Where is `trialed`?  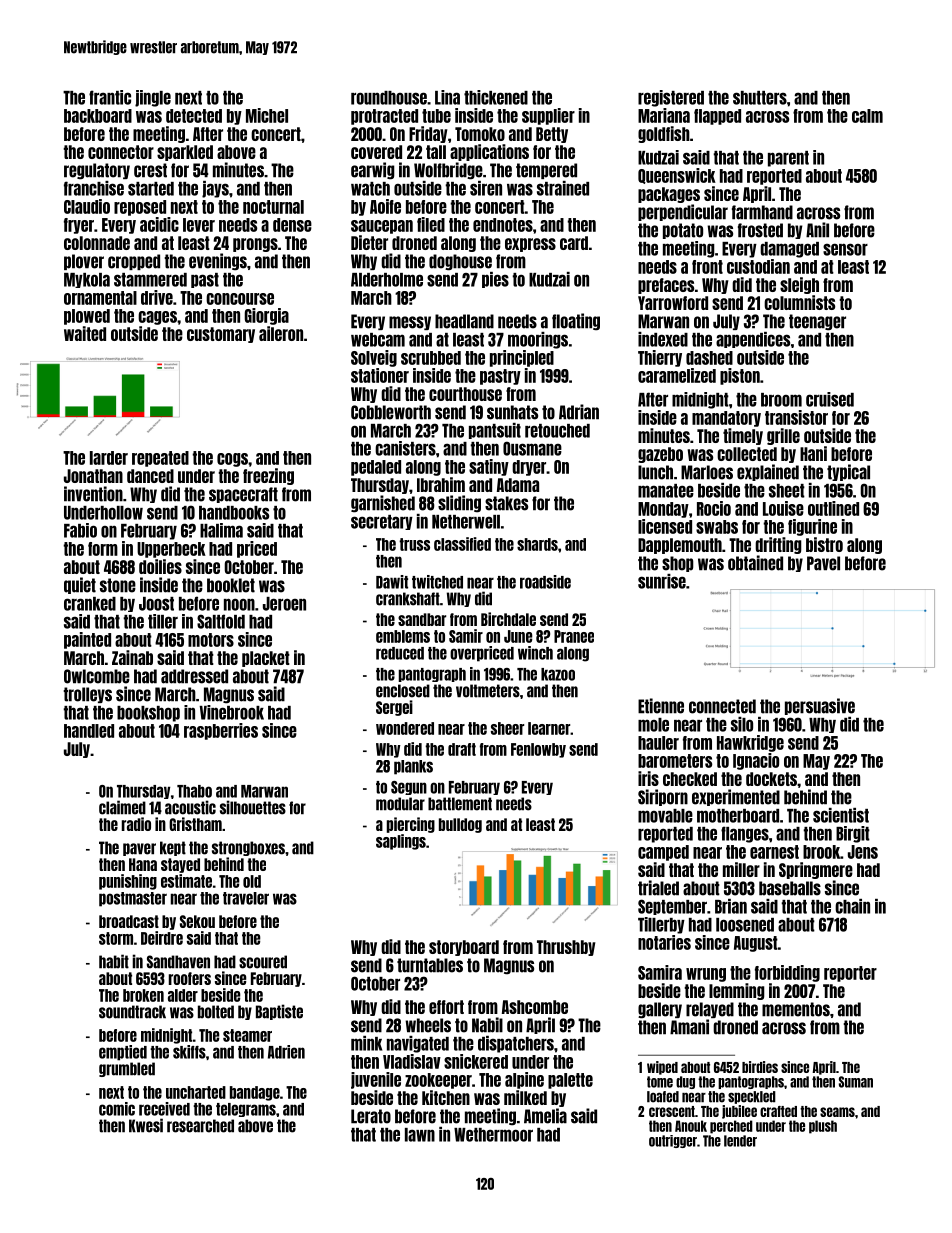
trialed is located at coordinates (658, 888).
